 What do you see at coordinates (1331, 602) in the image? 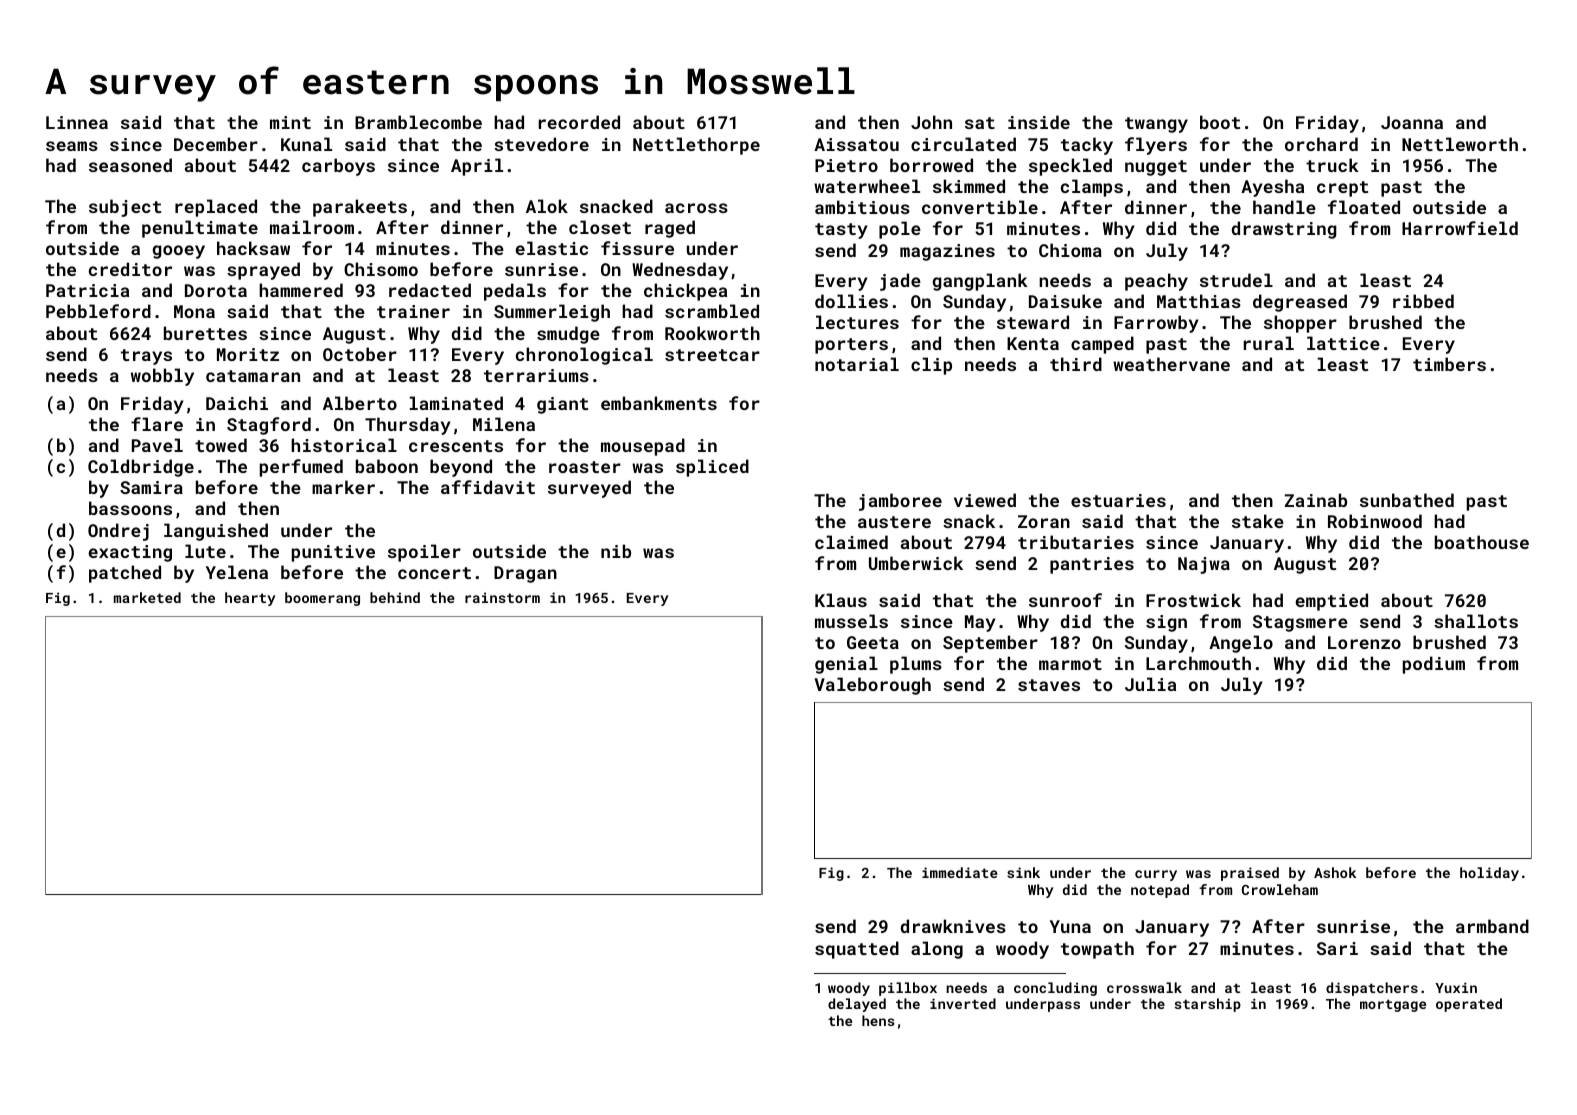
I see `emptied` at bounding box center [1331, 602].
